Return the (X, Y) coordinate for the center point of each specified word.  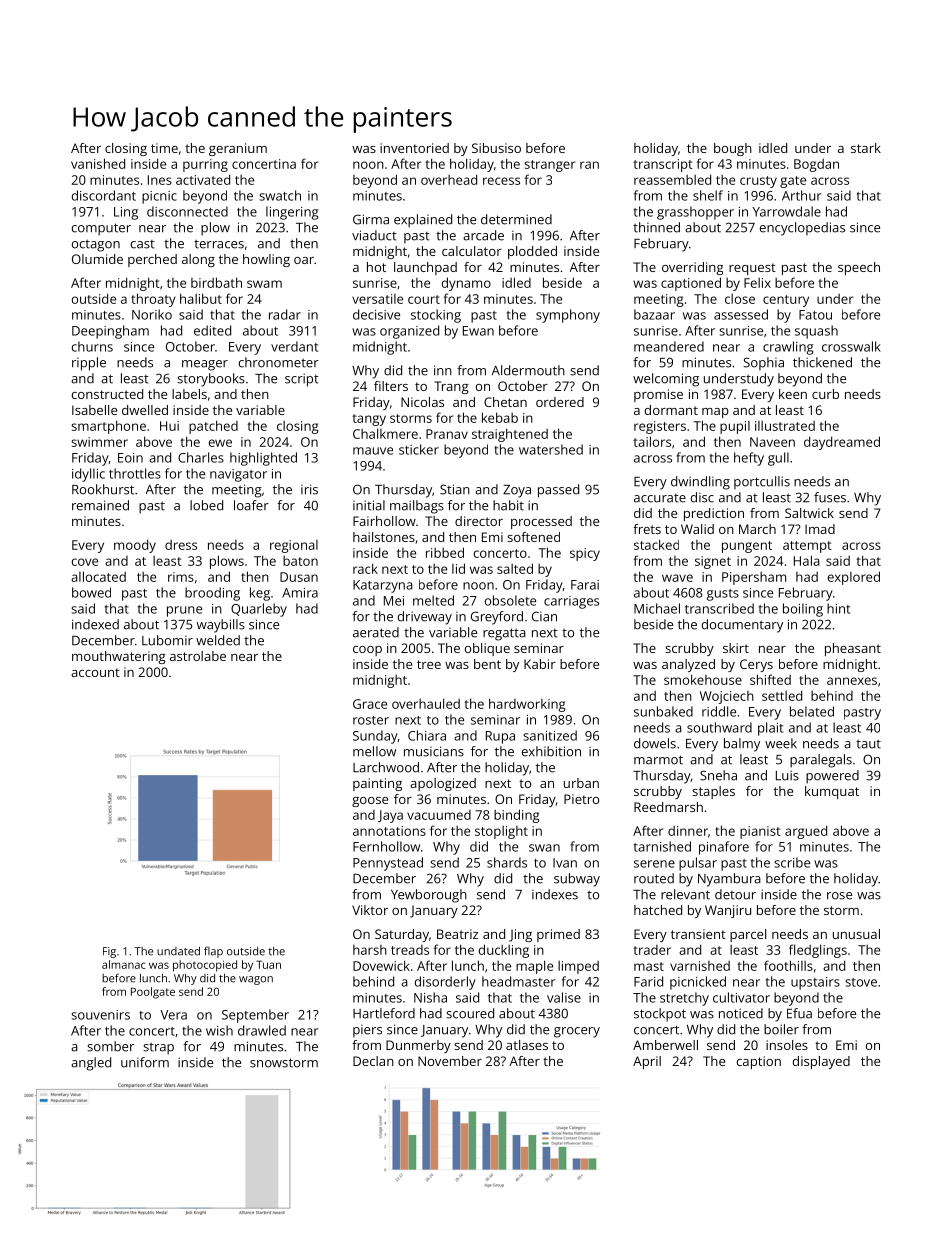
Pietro (581, 799)
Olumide (97, 259)
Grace (370, 704)
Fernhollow (386, 846)
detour (735, 894)
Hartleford (384, 1013)
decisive (376, 314)
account (95, 672)
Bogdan (816, 165)
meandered (669, 346)
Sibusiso (496, 148)
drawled (262, 1030)
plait (770, 729)
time (164, 148)
